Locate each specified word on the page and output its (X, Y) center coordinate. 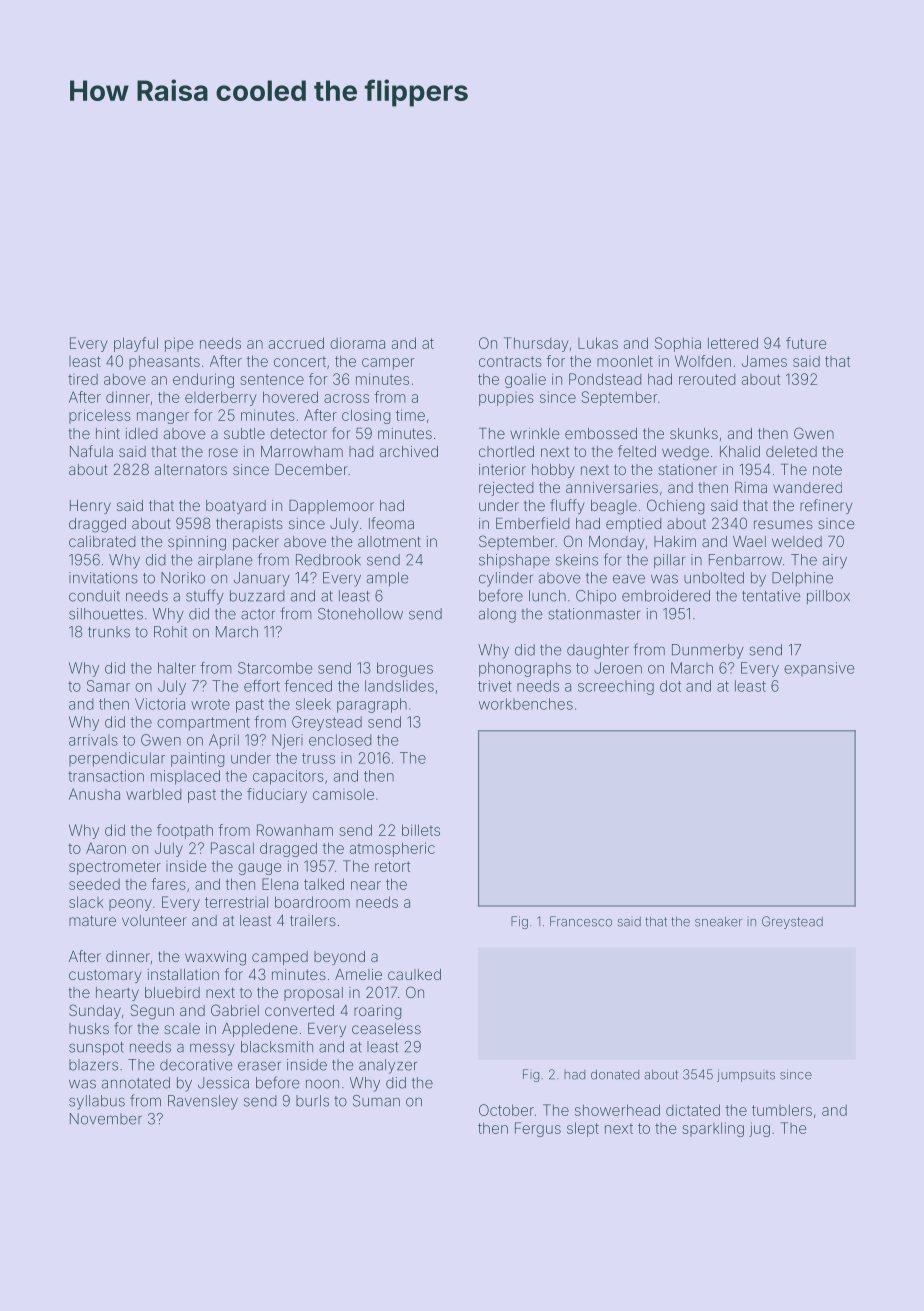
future (806, 343)
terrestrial (236, 902)
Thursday (536, 344)
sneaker (718, 921)
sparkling (713, 1129)
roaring (377, 1012)
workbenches (526, 704)
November (106, 1119)
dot (670, 686)
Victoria (160, 704)
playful (136, 344)
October (506, 1110)
